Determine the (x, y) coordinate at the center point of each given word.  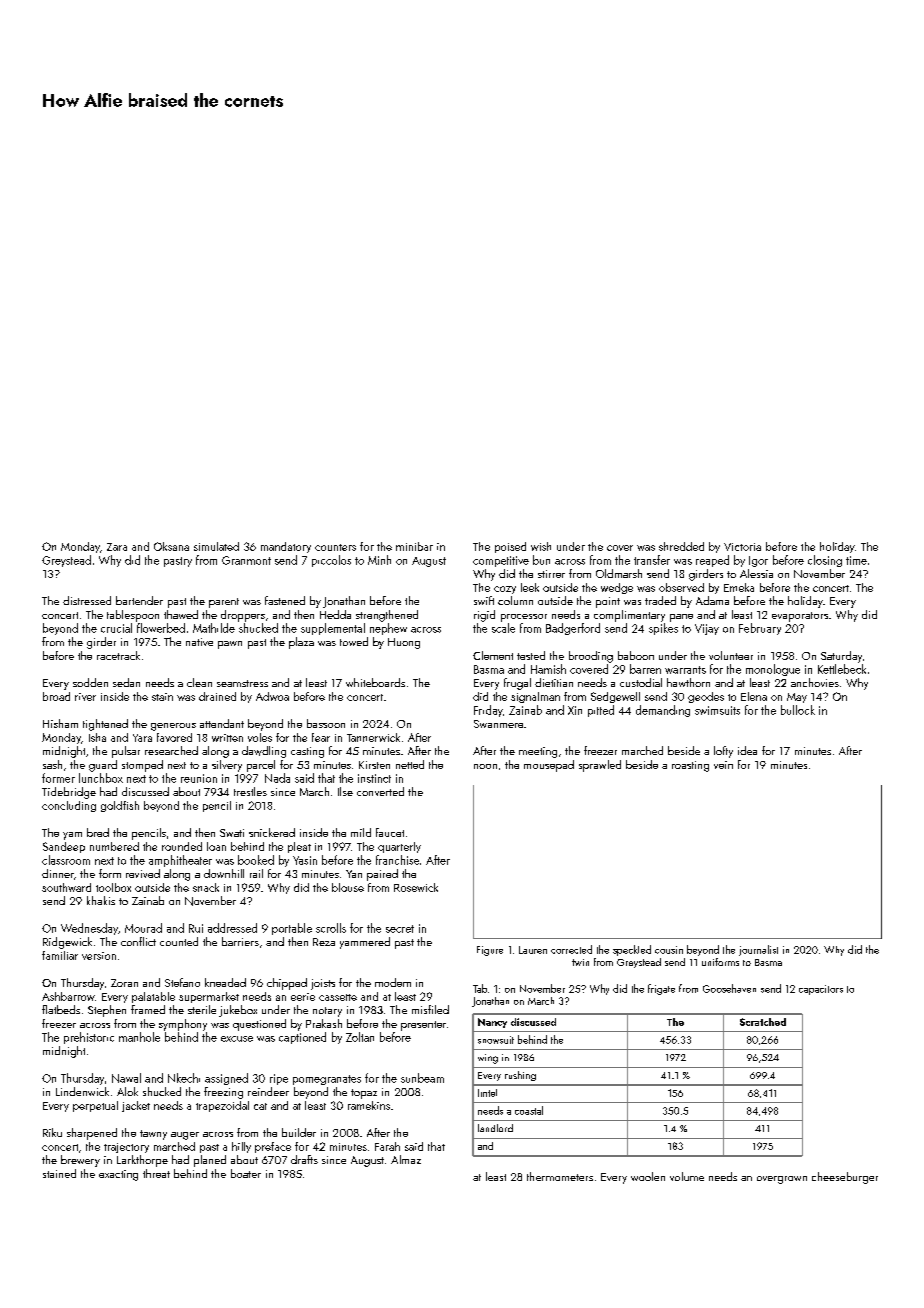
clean (199, 682)
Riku (52, 1132)
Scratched (763, 1022)
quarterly (399, 847)
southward (66, 887)
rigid (484, 616)
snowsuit (496, 1040)
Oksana (171, 546)
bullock (798, 710)
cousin (669, 950)
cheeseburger (845, 1178)
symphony (183, 1025)
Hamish (548, 669)
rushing (520, 1076)
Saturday (841, 657)
